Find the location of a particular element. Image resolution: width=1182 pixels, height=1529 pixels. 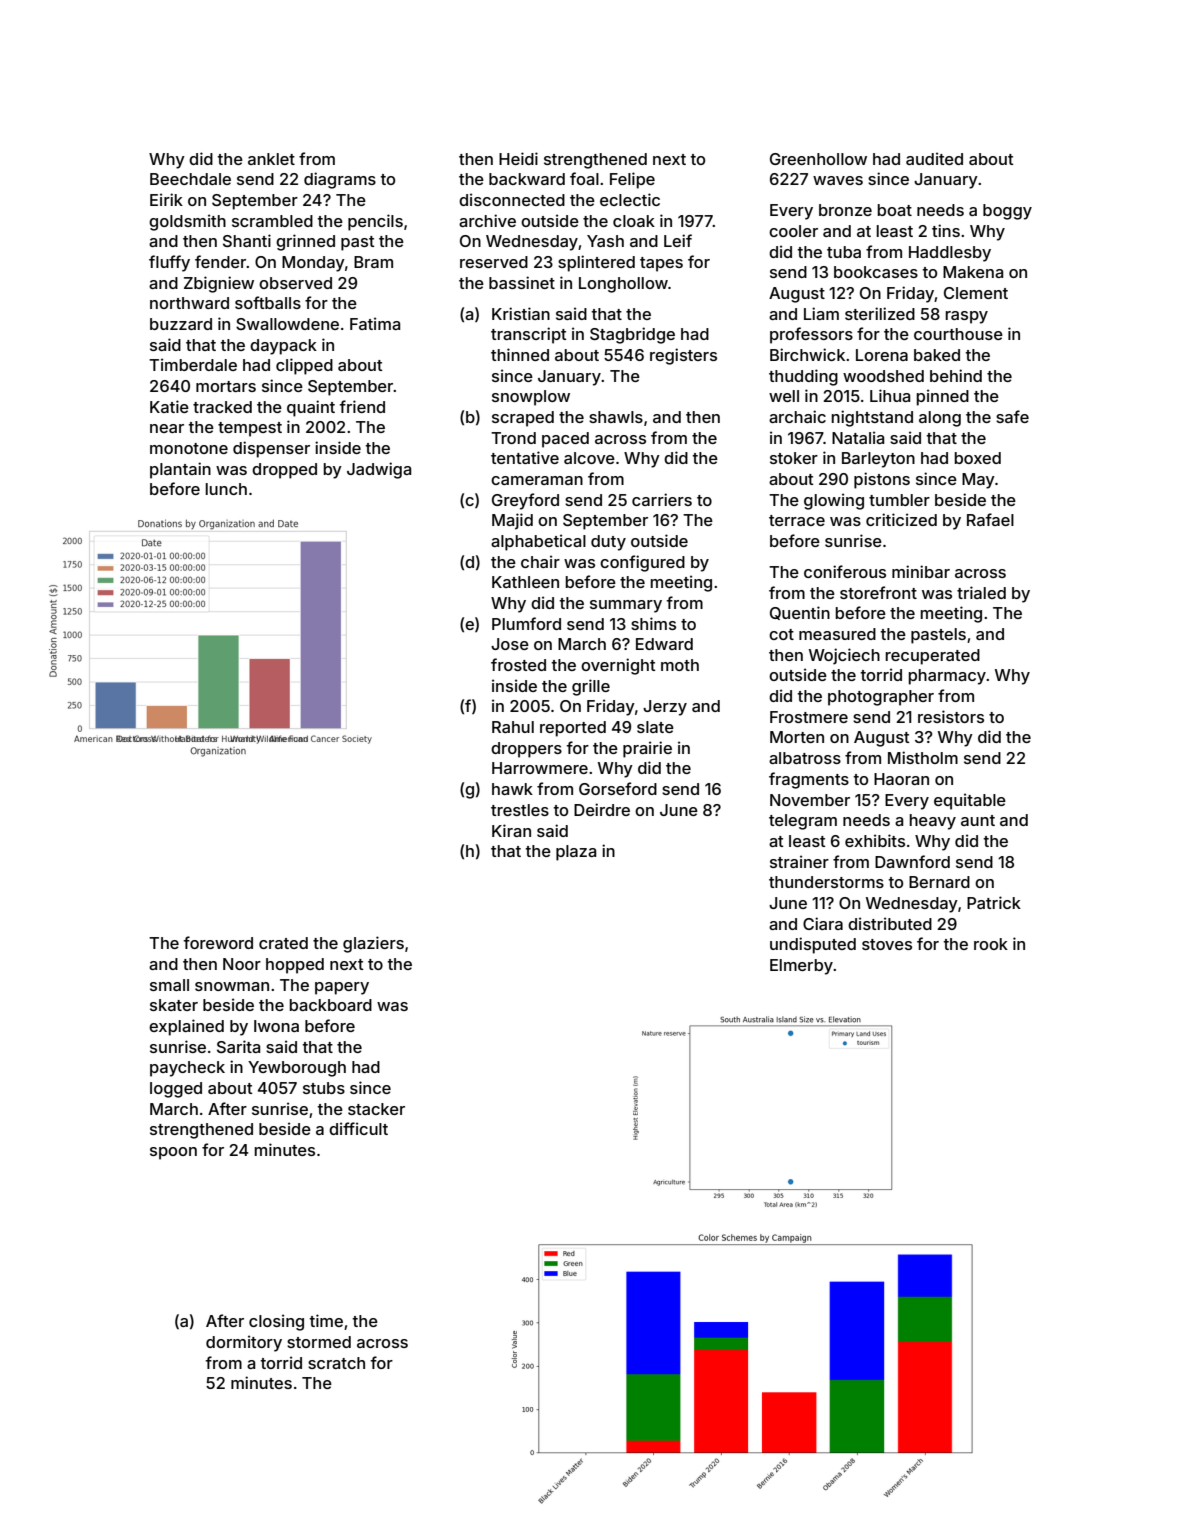

Natalia is located at coordinates (858, 437).
